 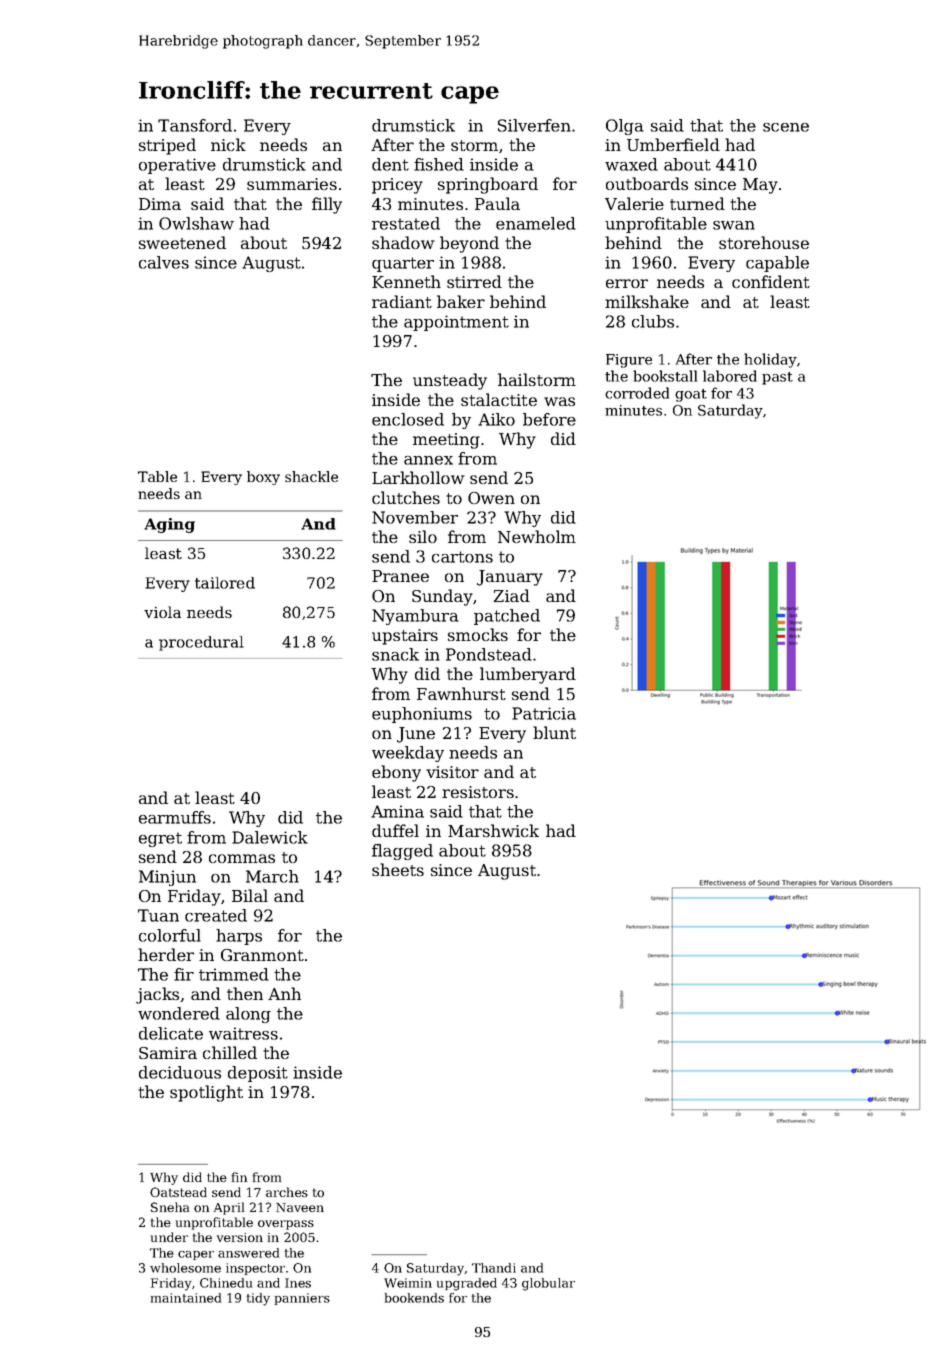 What do you see at coordinates (777, 378) in the screenshot?
I see `past` at bounding box center [777, 378].
